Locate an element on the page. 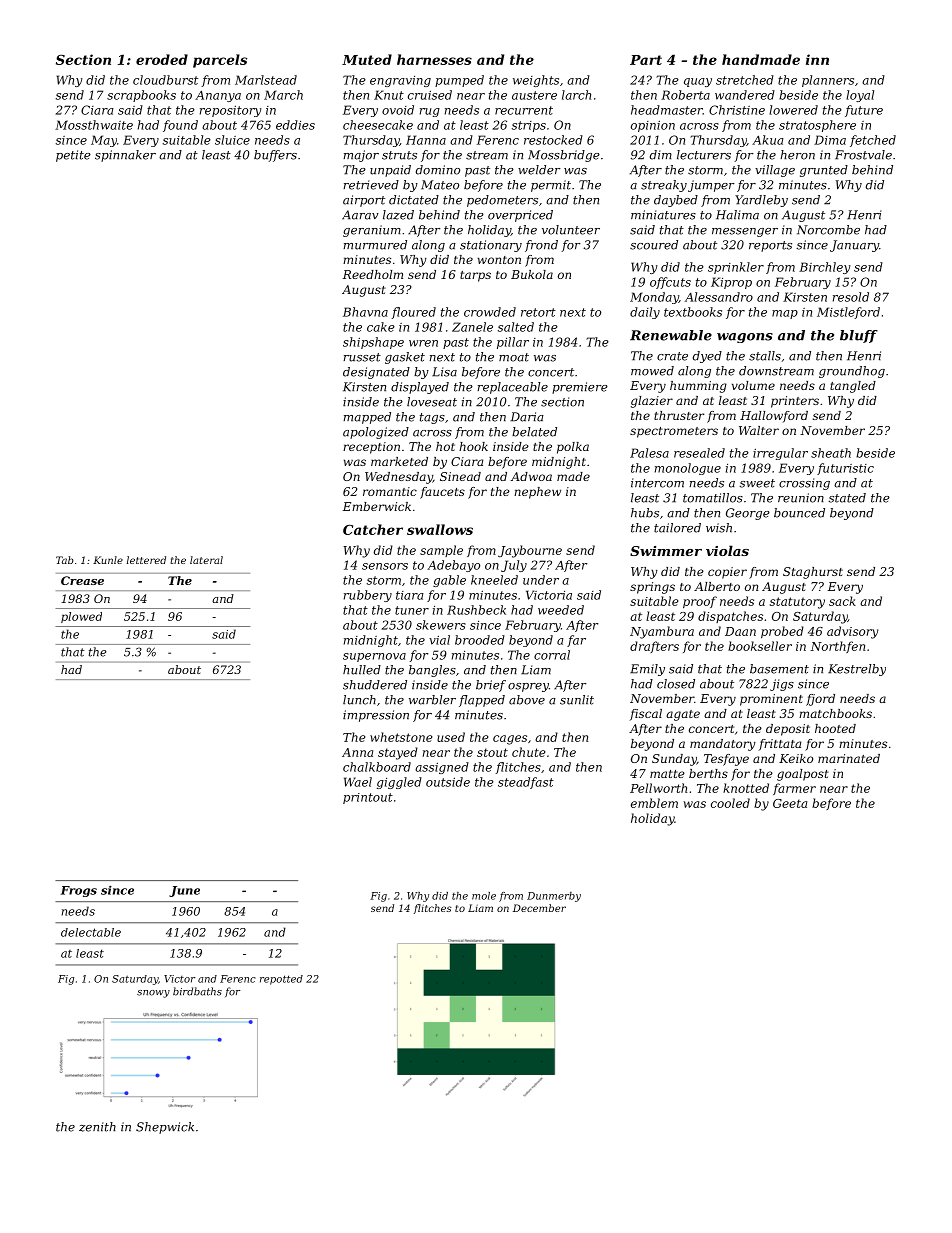  offcuts is located at coordinates (670, 283).
